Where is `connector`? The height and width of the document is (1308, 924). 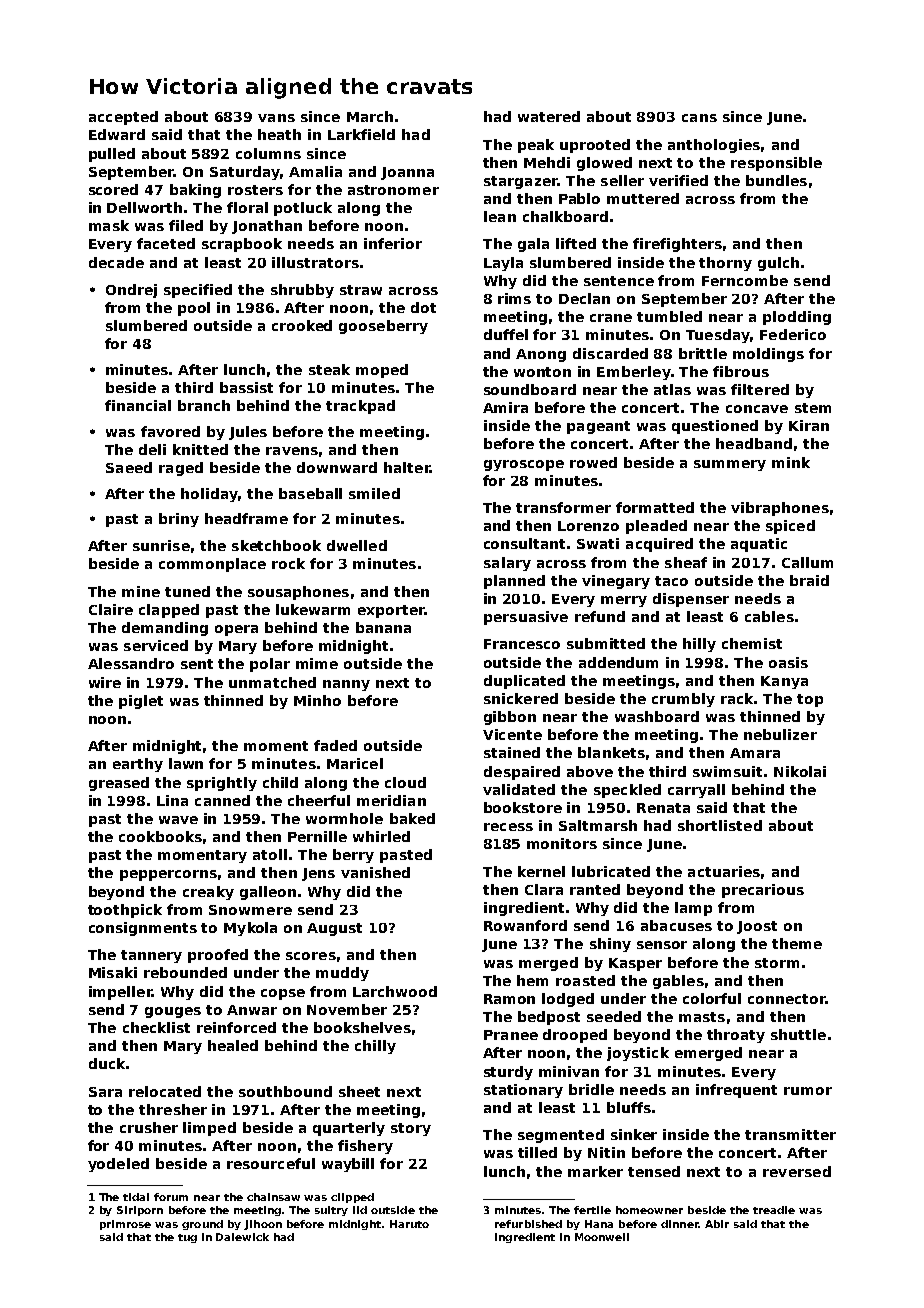
connector is located at coordinates (787, 999).
